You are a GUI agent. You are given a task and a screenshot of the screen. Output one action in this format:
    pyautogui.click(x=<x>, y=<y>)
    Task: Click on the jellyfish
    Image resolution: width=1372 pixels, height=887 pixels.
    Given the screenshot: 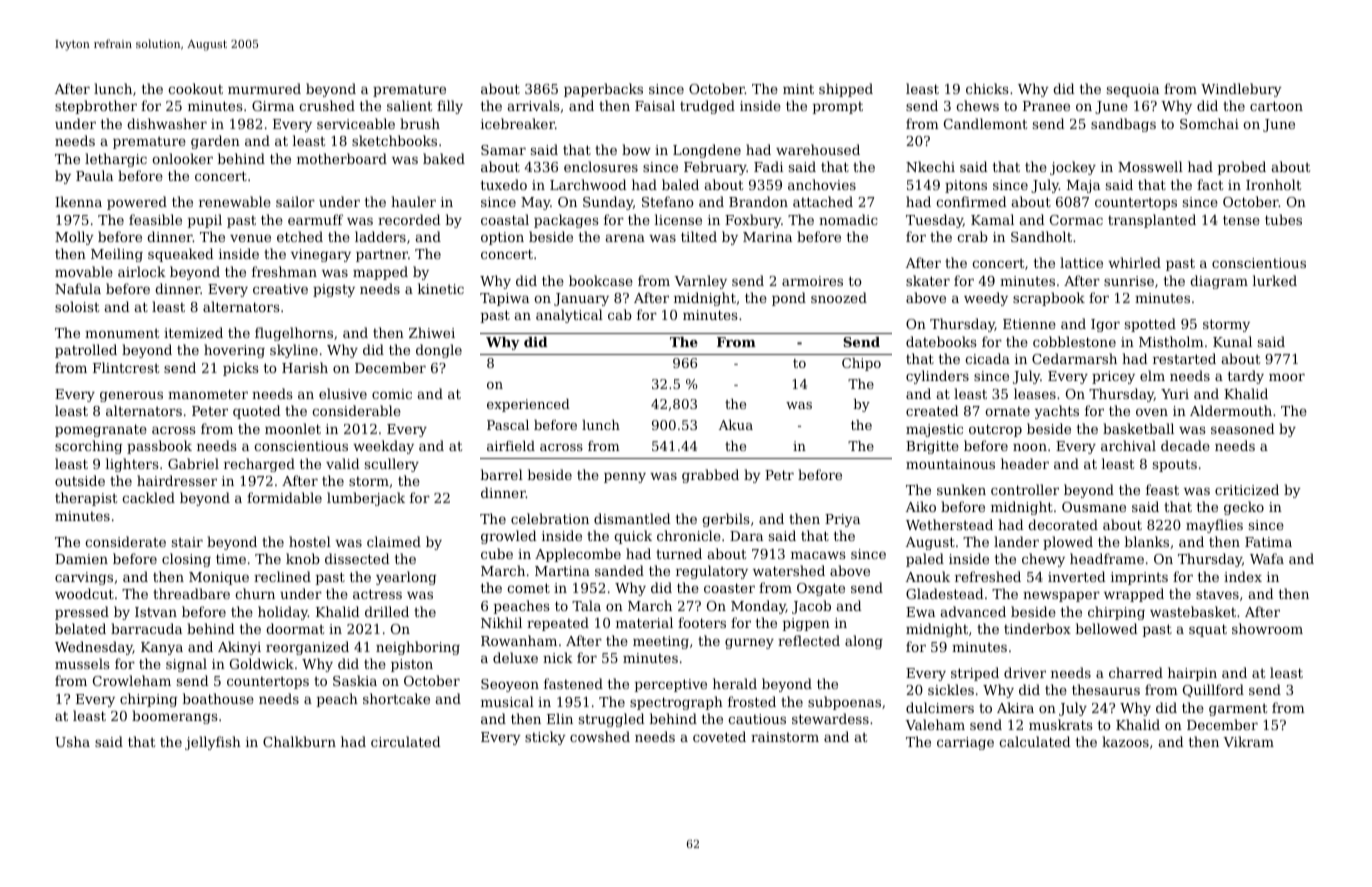 What is the action you would take?
    pyautogui.click(x=213, y=743)
